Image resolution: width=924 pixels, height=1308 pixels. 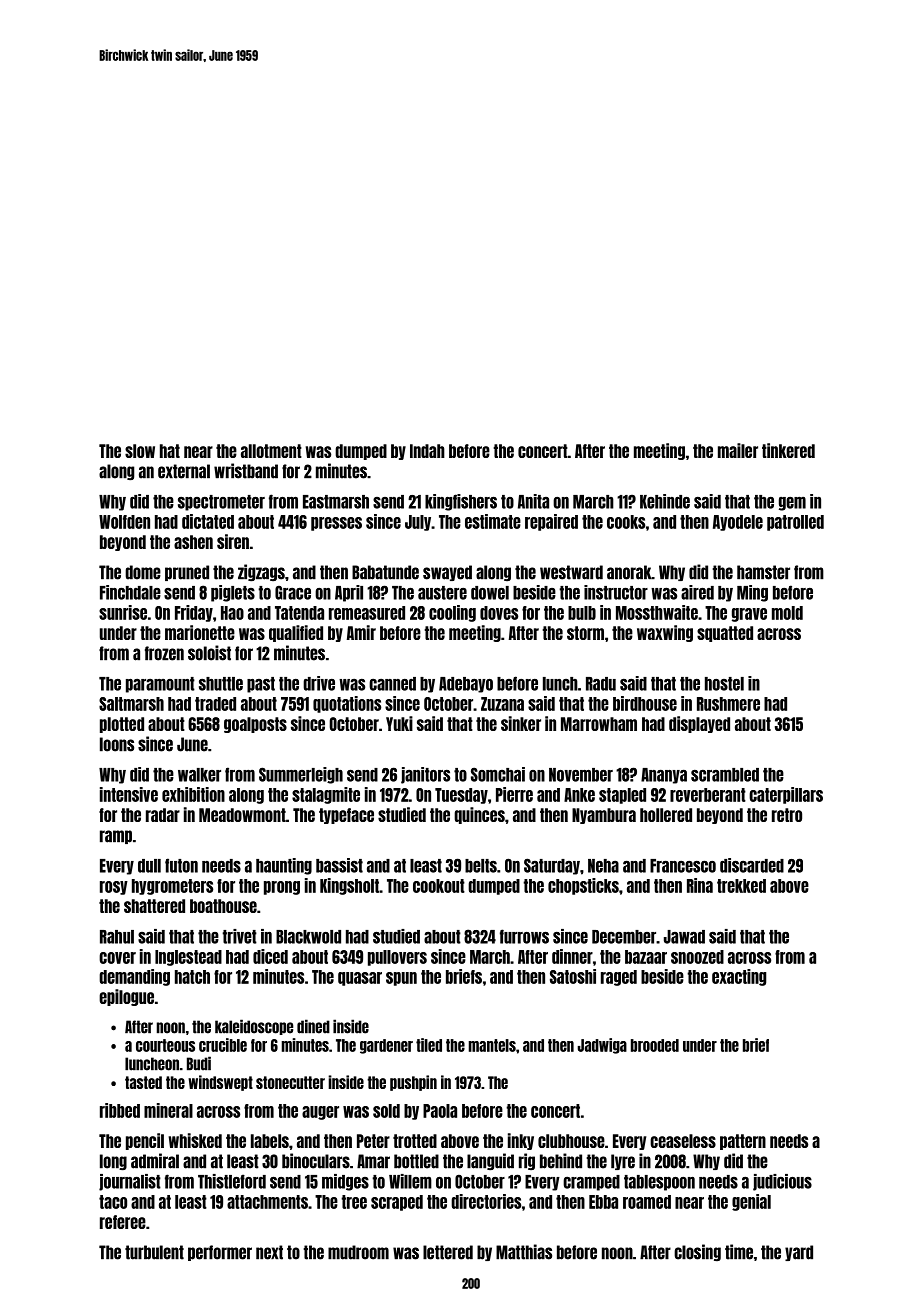 I want to click on rosy, so click(x=114, y=888).
